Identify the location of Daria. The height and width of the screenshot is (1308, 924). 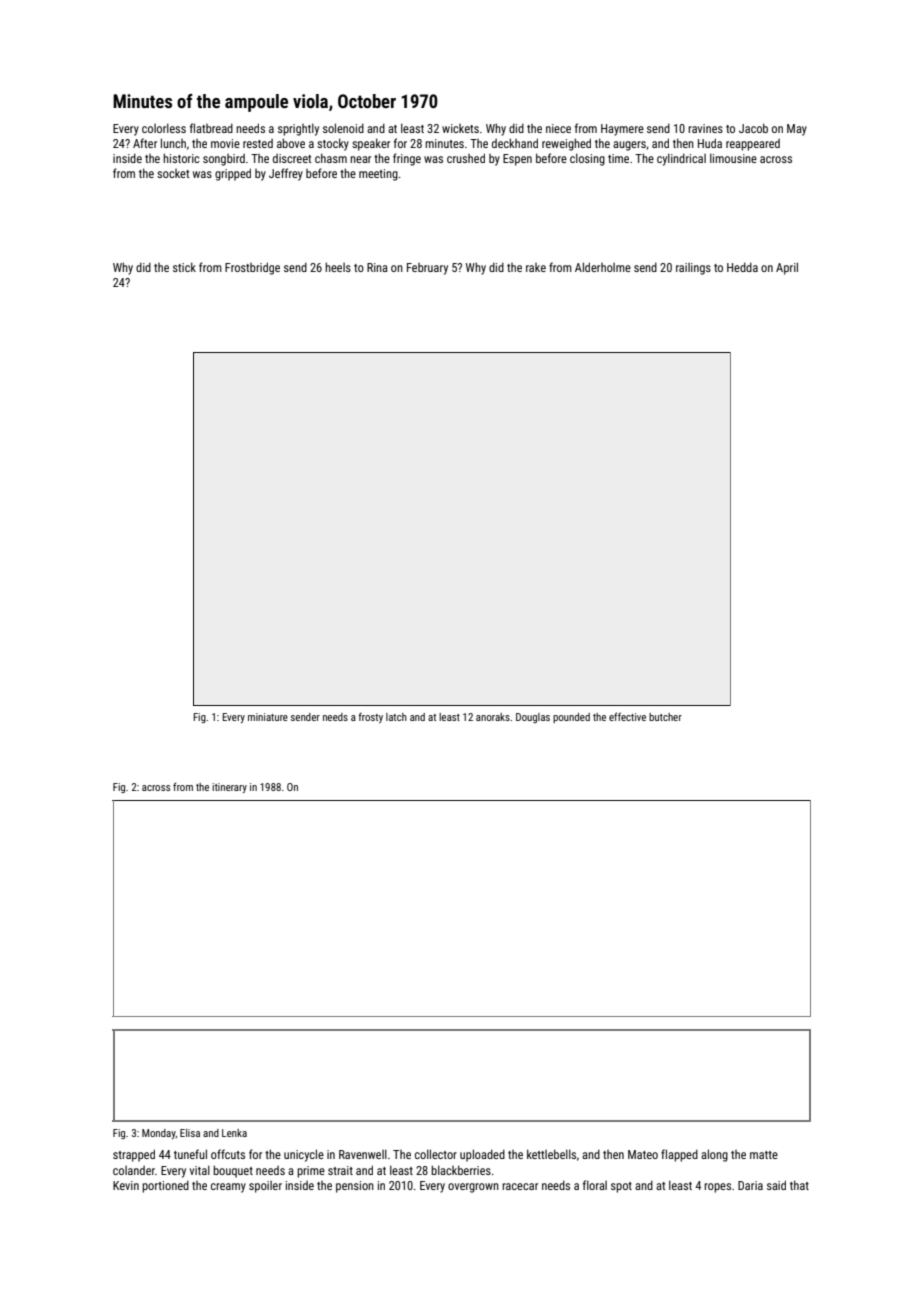
(750, 1185).
